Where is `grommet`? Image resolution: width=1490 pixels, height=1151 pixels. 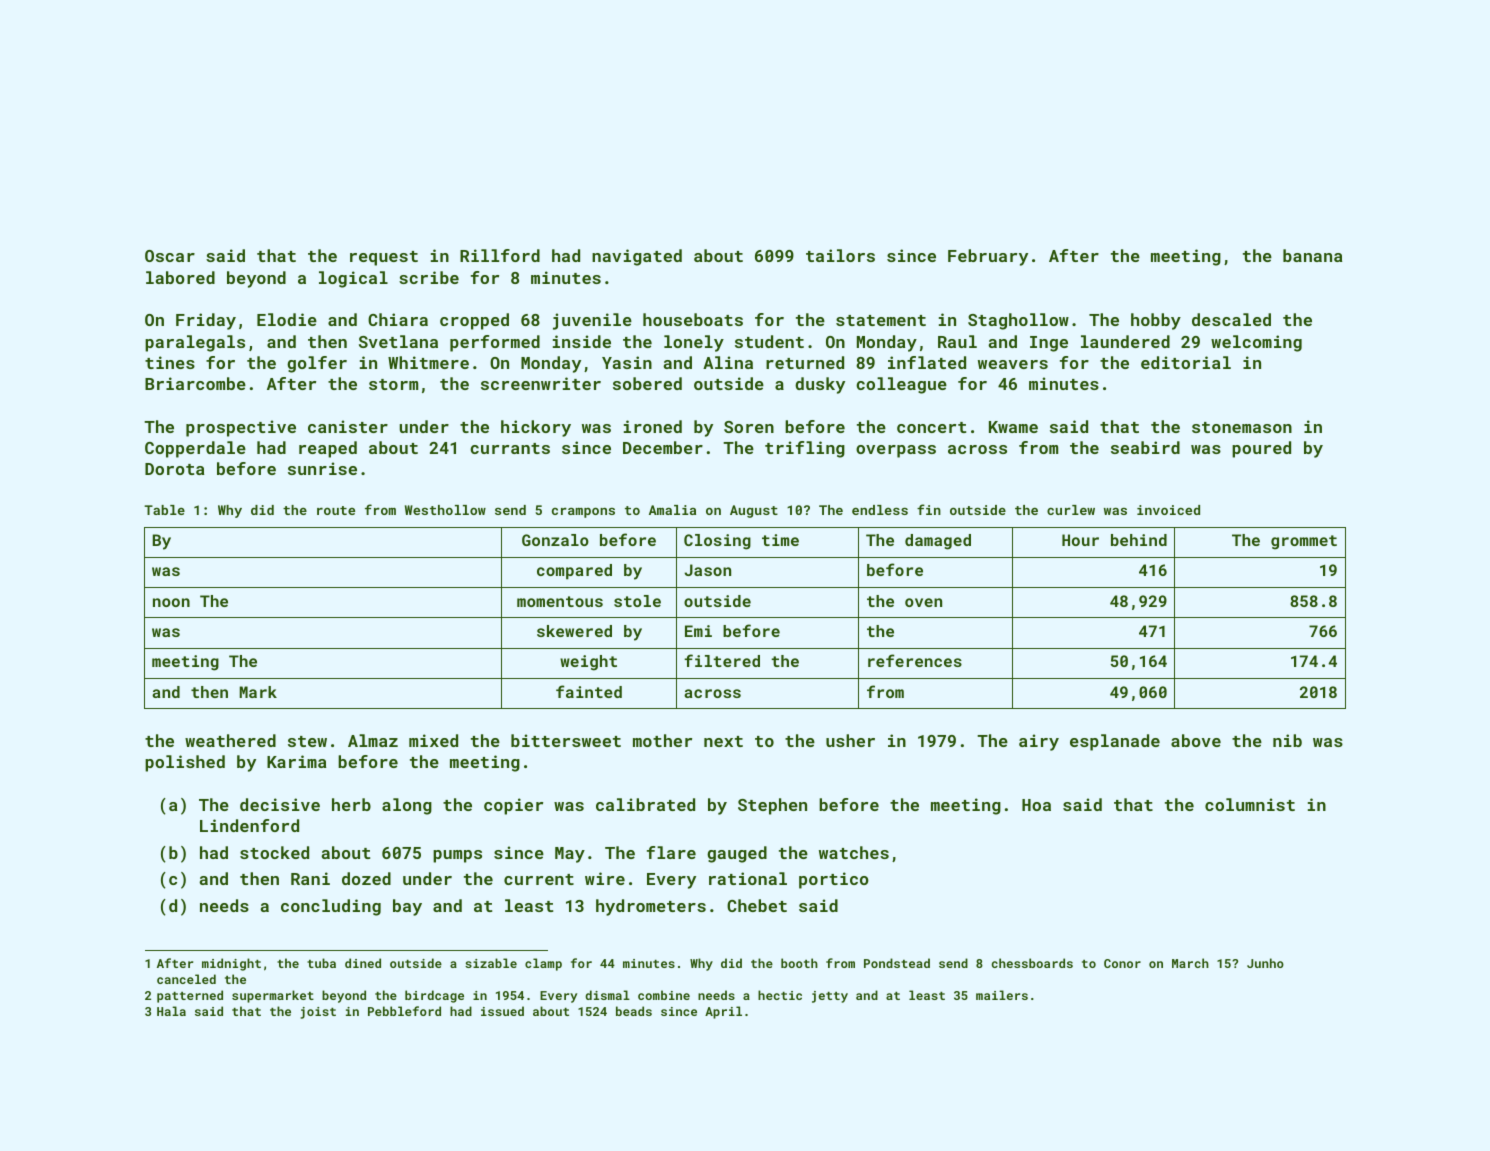
grommet is located at coordinates (1304, 542).
